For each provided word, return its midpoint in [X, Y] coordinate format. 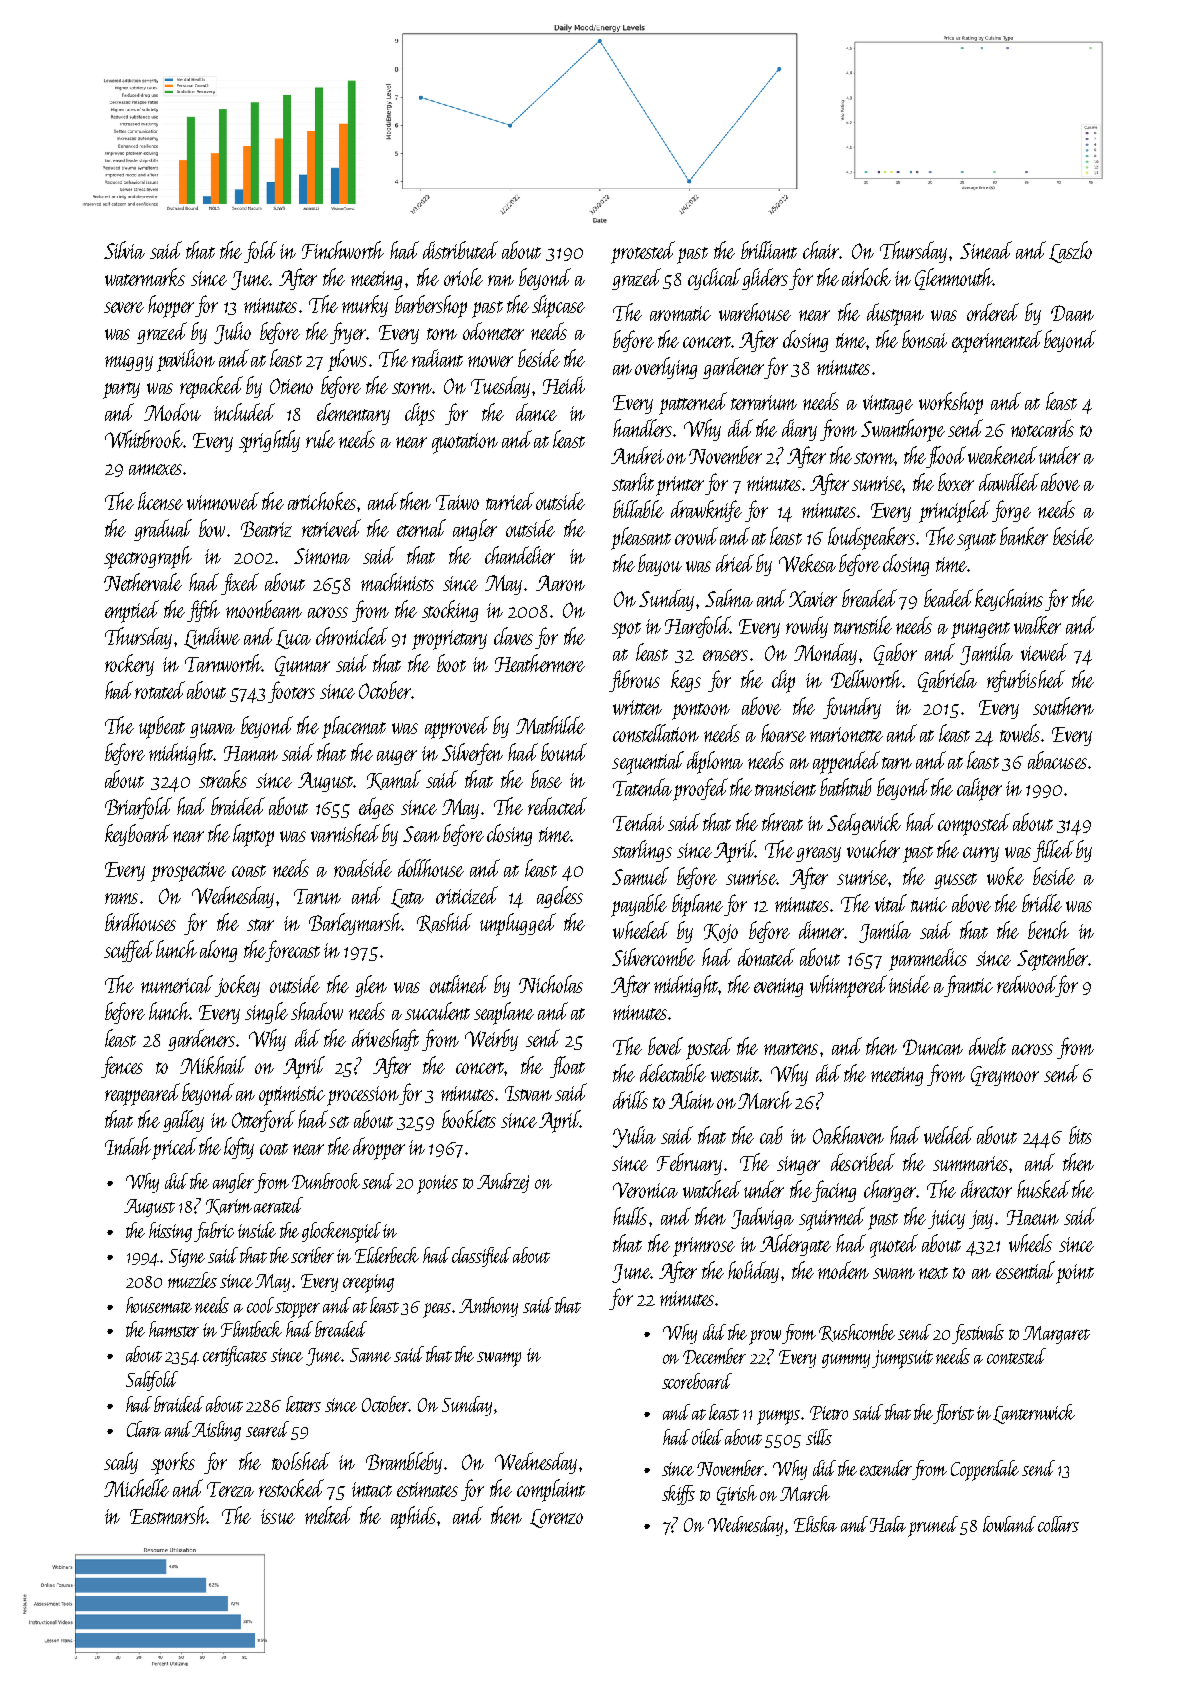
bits [1080, 1135]
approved [457, 727]
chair [821, 250]
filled [1053, 851]
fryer [348, 333]
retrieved [331, 528]
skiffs [678, 1495]
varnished [345, 833]
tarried [510, 501]
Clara [144, 1429]
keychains [1009, 600]
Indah [128, 1146]
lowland [1009, 1524]
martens [791, 1049]
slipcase [558, 306]
